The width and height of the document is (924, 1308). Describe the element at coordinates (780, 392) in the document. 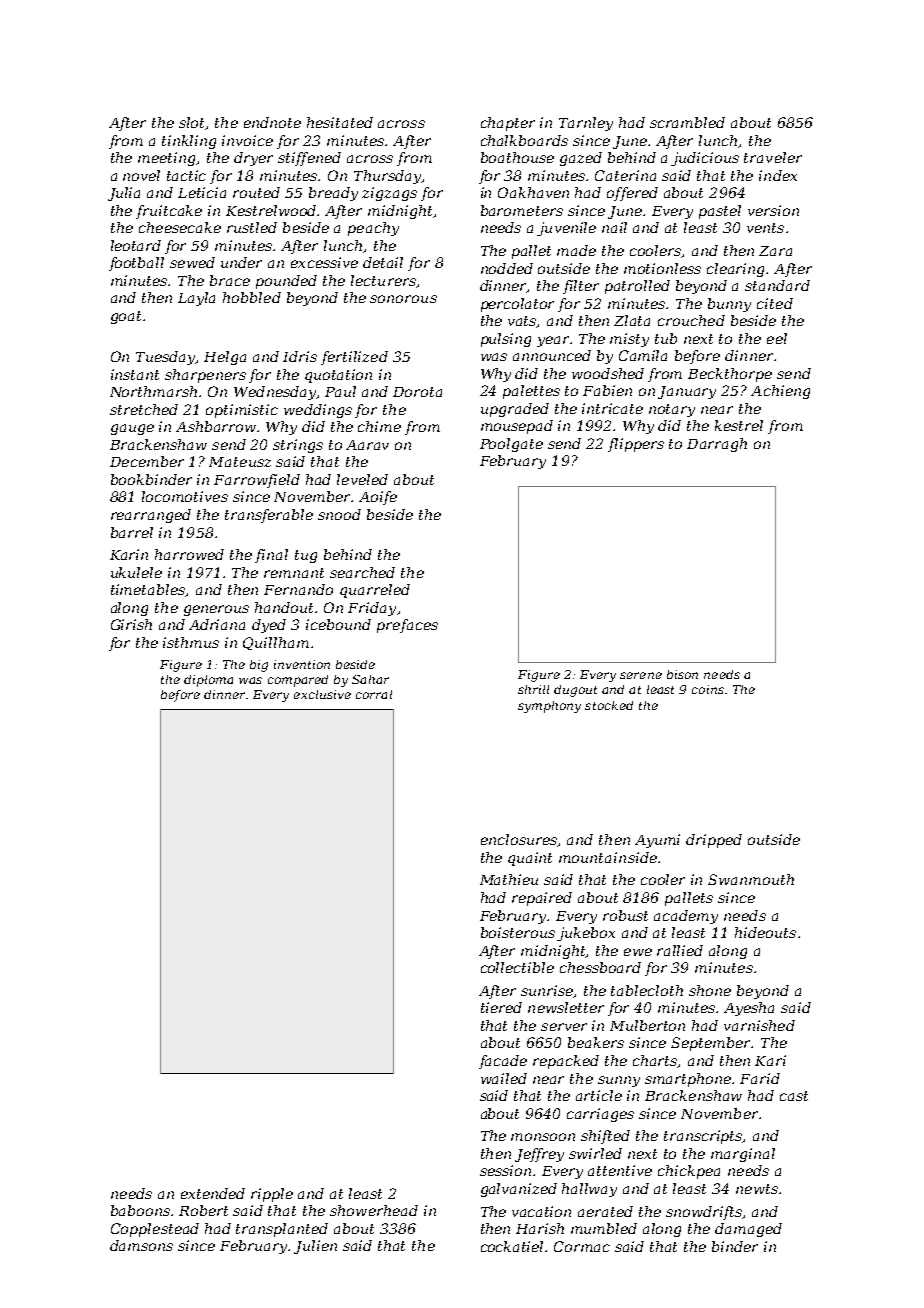

I see `Achieng` at that location.
